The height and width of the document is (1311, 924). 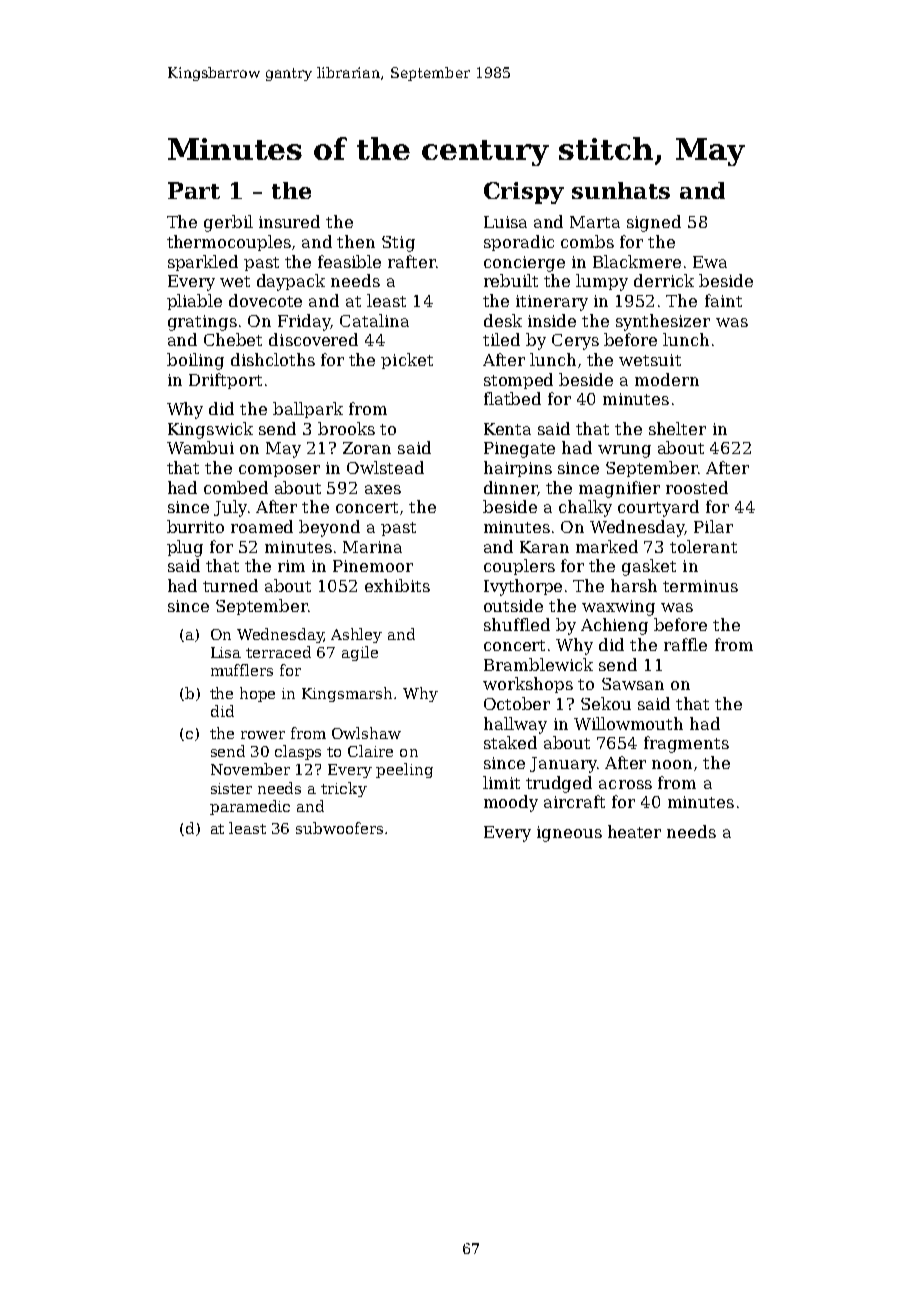 I want to click on subwoofers, so click(x=339, y=828).
